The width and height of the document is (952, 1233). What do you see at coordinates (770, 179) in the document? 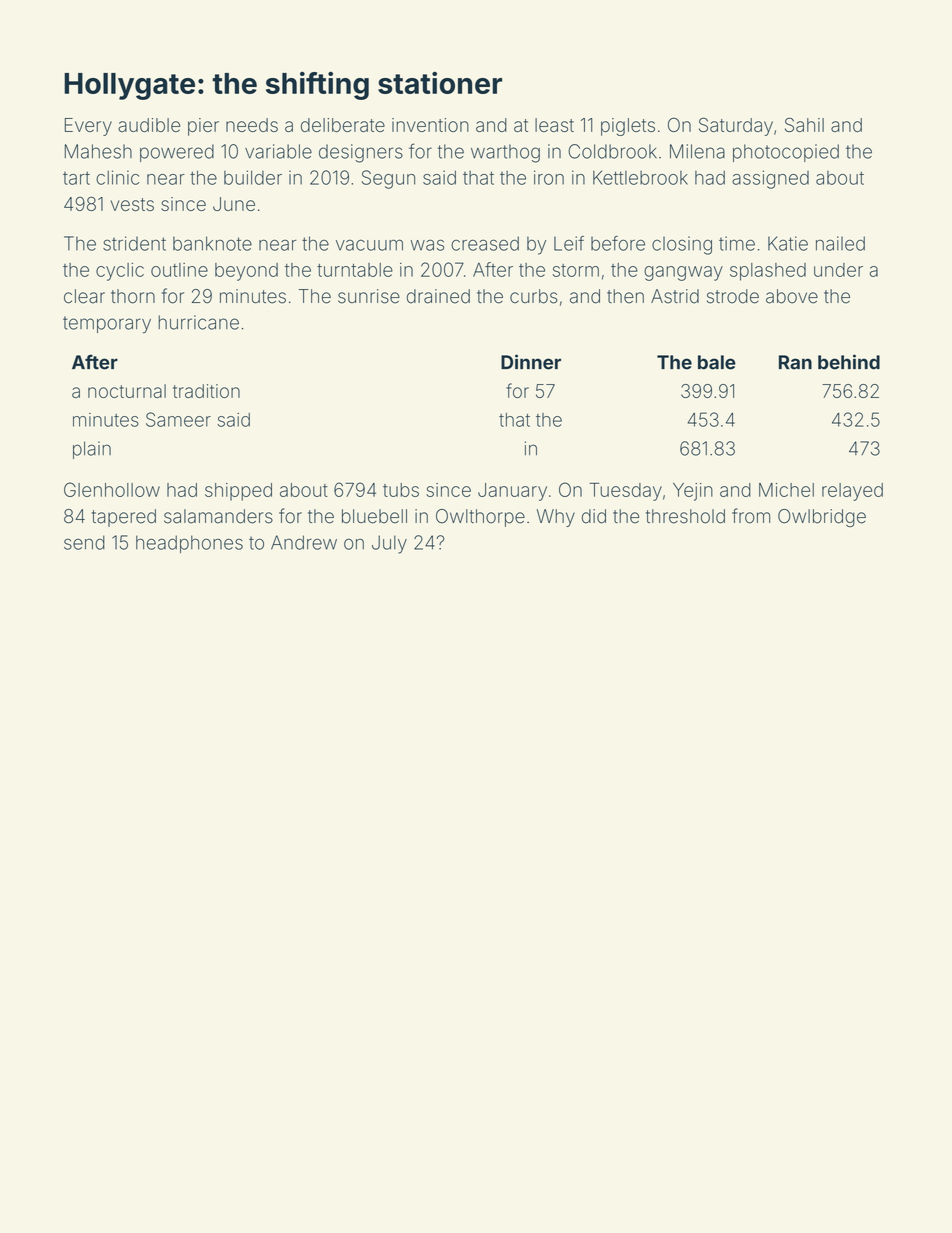
I see `assigned` at bounding box center [770, 179].
